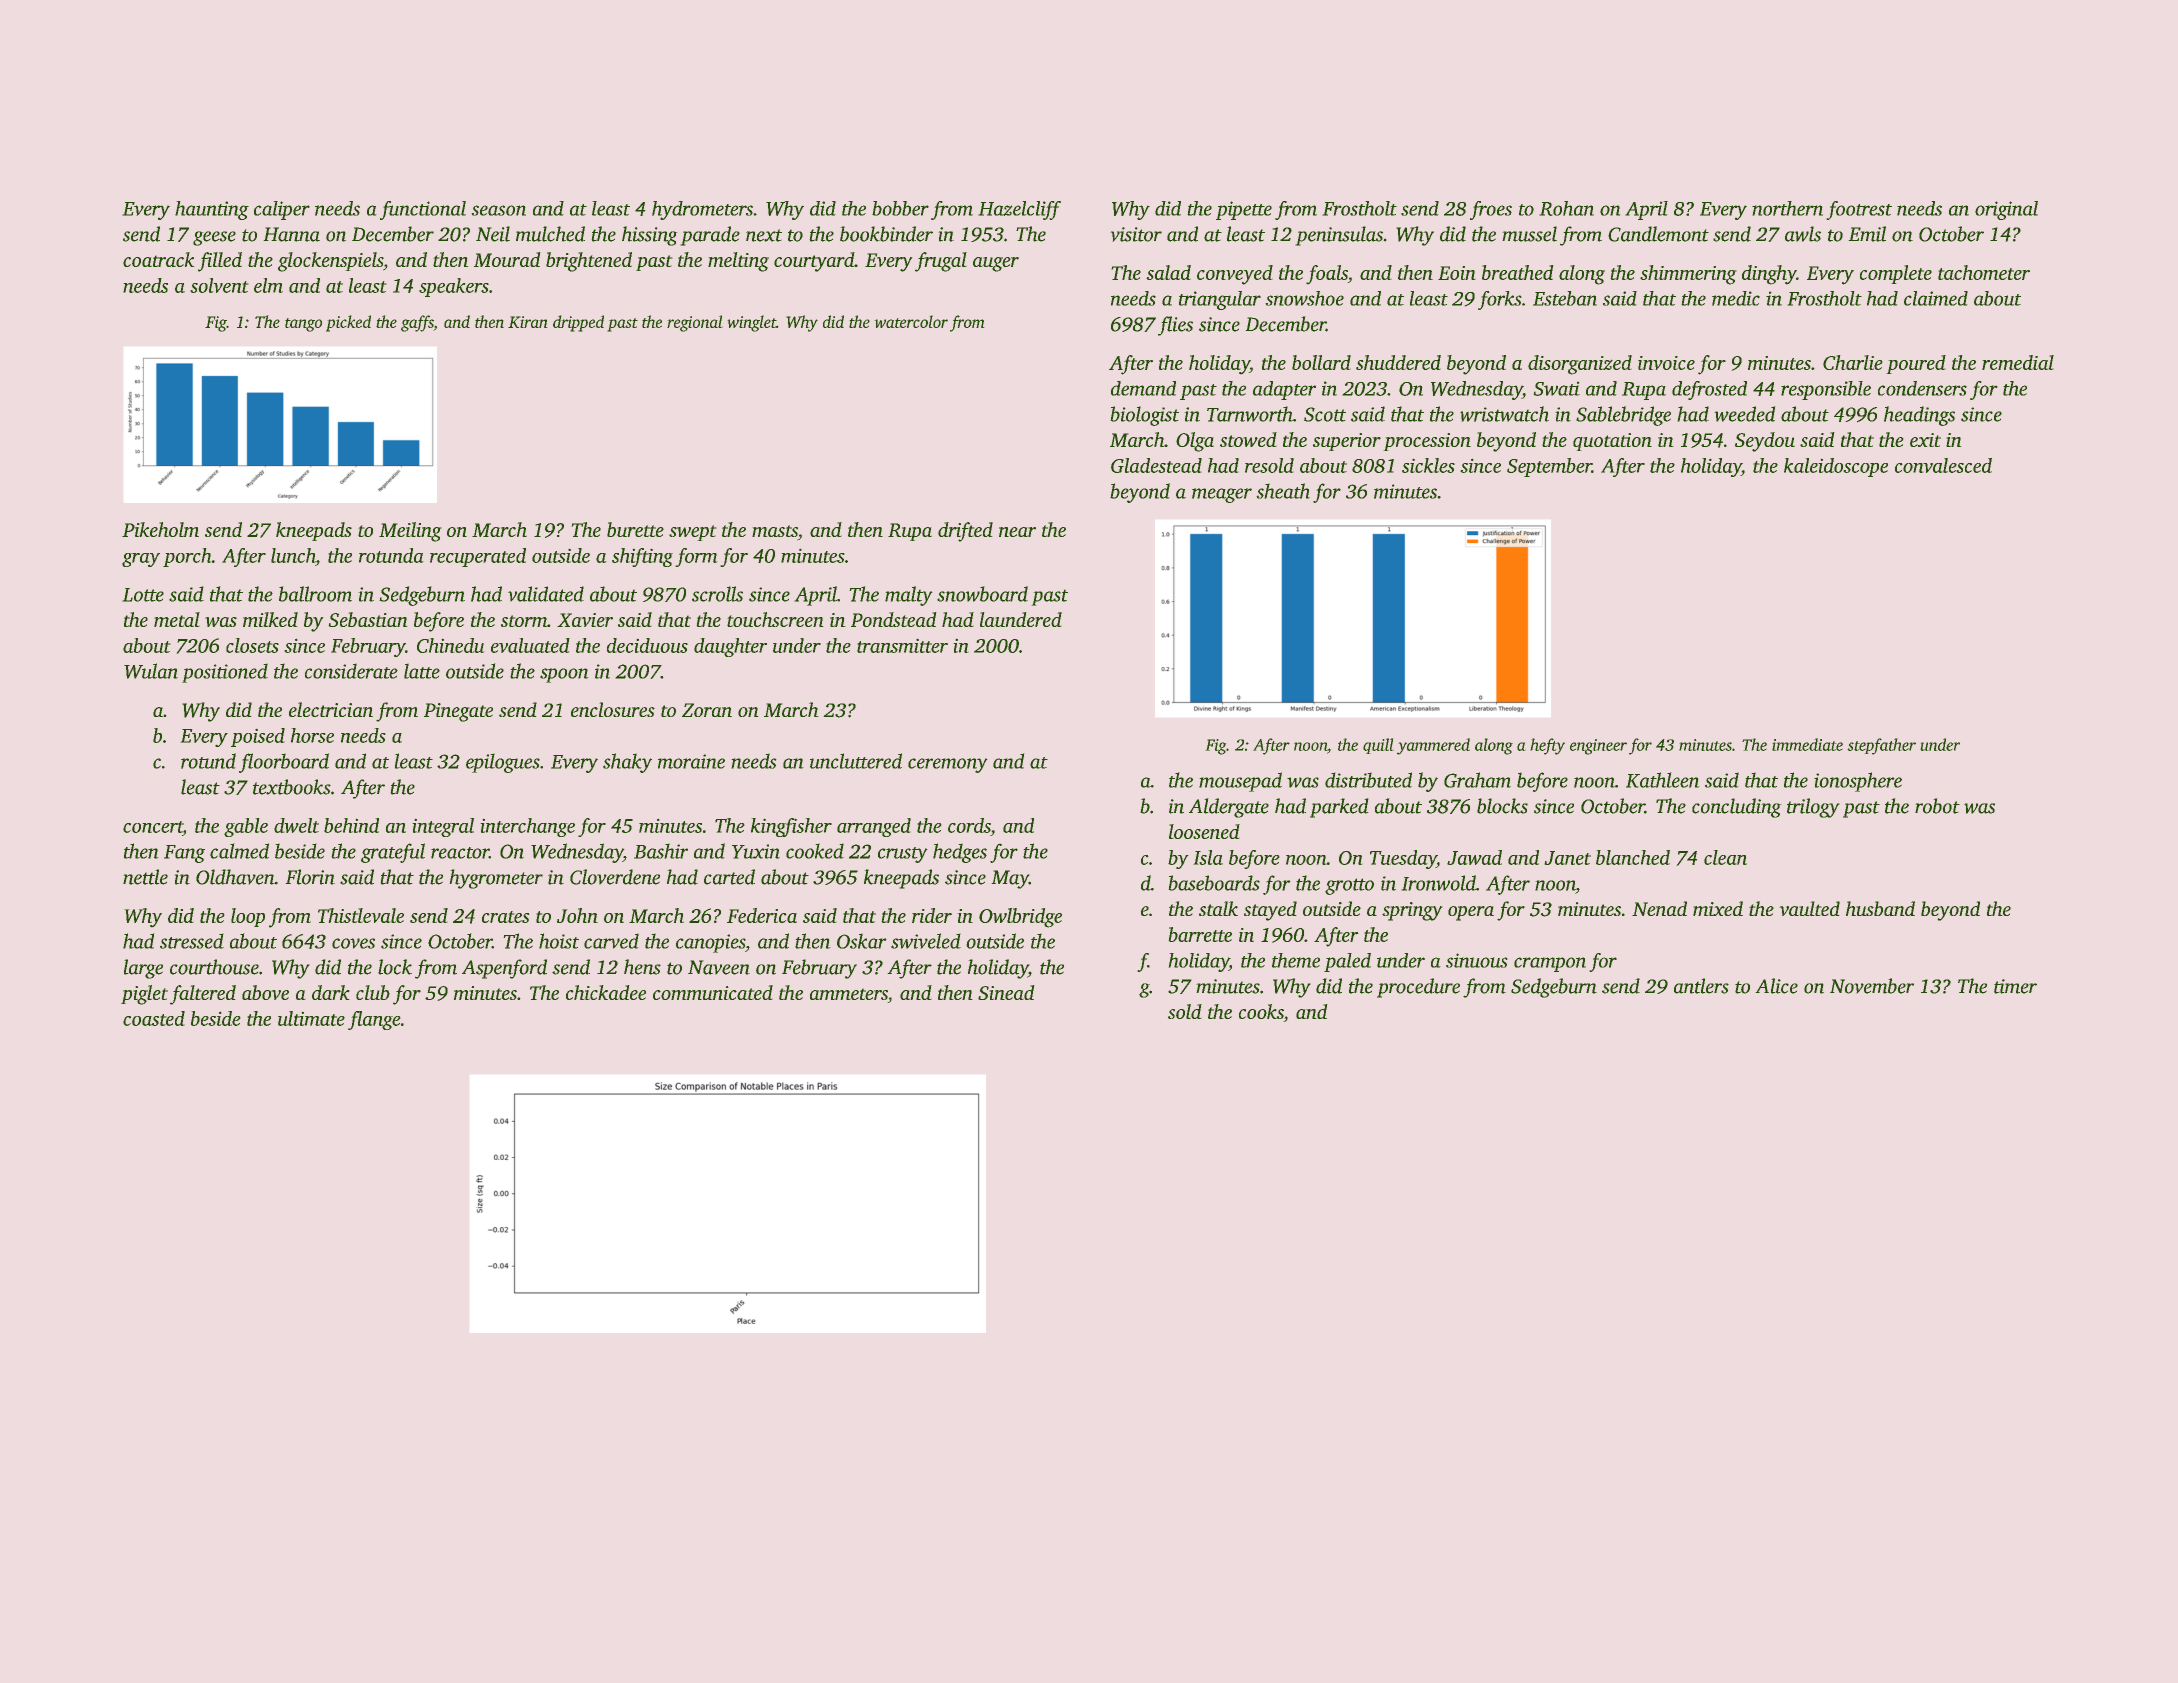 The height and width of the image is (1683, 2178). Describe the element at coordinates (1020, 918) in the image. I see `Owlbridge` at that location.
